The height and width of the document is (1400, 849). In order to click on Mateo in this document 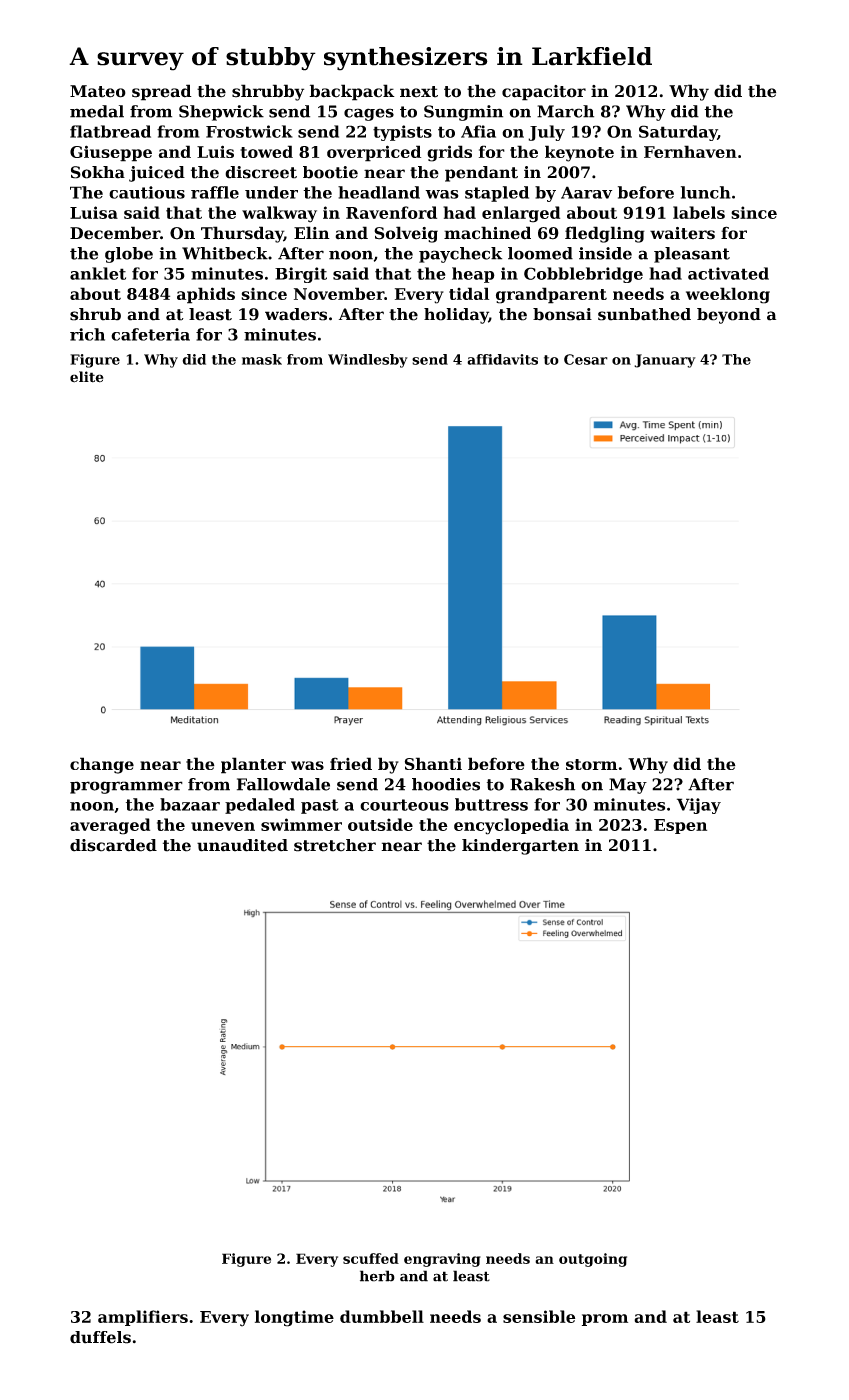, I will do `click(98, 91)`.
